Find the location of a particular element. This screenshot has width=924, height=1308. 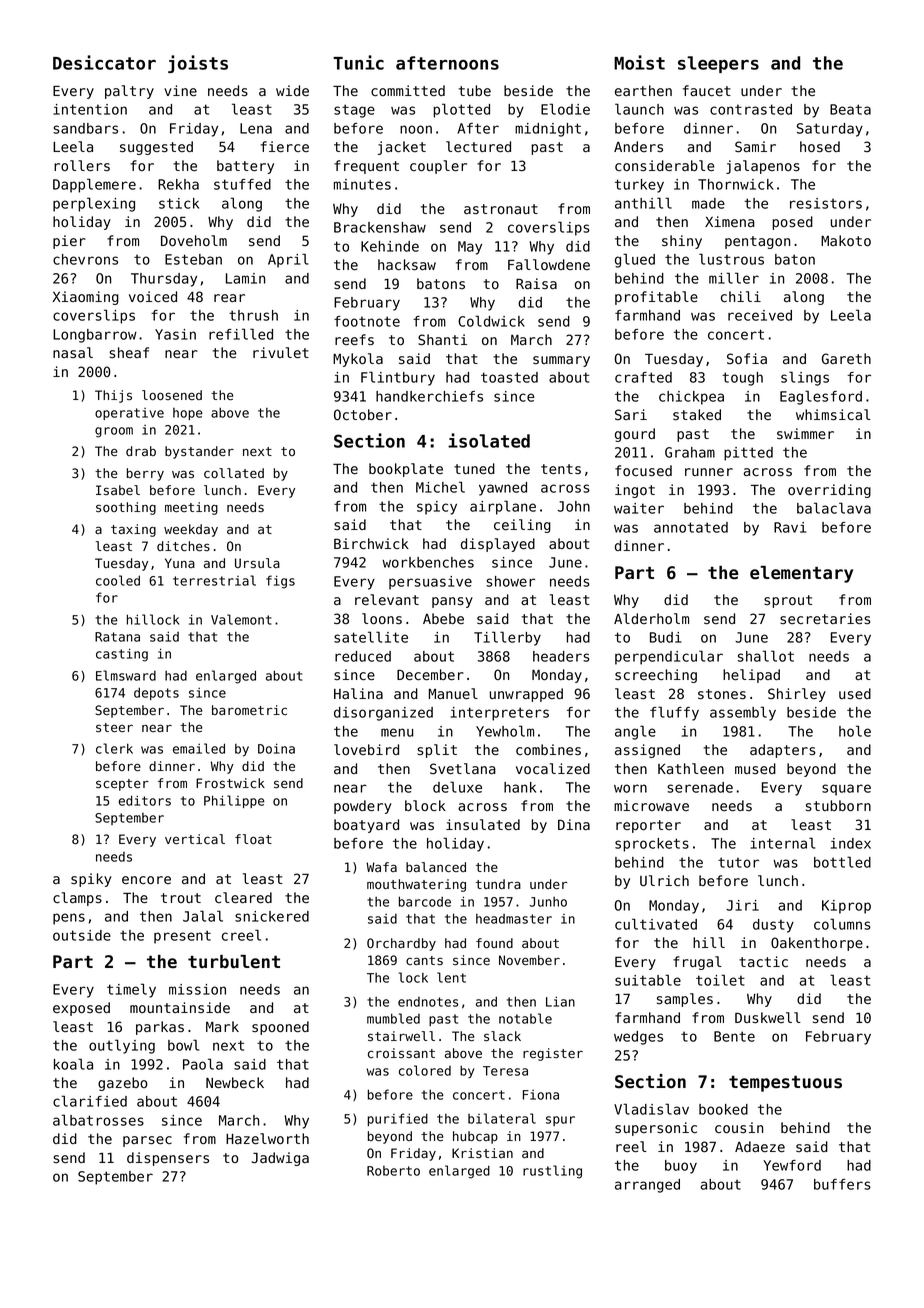

airplane is located at coordinates (503, 507).
